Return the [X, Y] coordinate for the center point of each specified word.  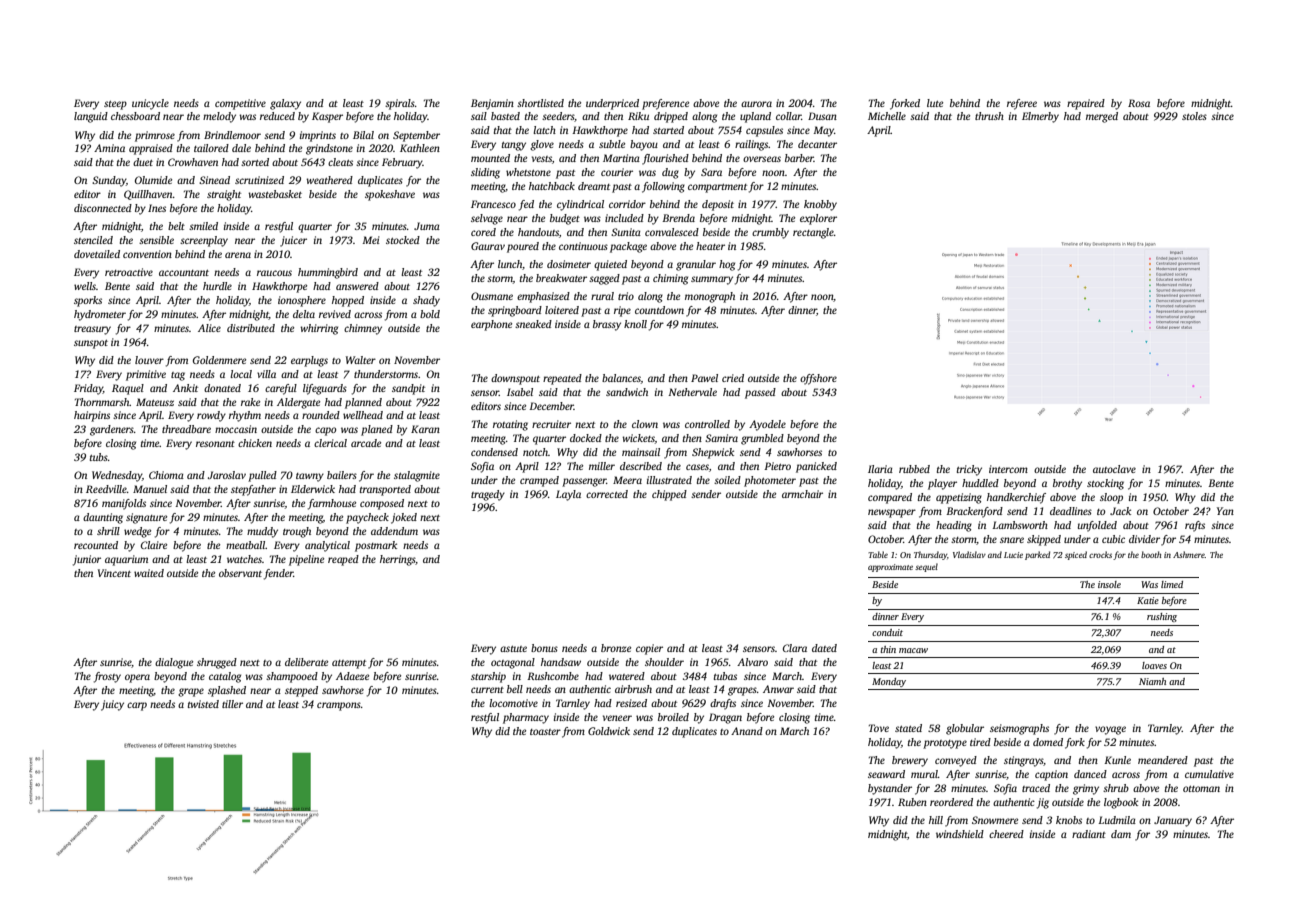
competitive [240, 104]
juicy [112, 705]
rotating [510, 425]
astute [513, 649]
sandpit [408, 389]
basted [505, 116]
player [942, 484]
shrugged [217, 663]
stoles [1194, 116]
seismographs [1019, 729]
